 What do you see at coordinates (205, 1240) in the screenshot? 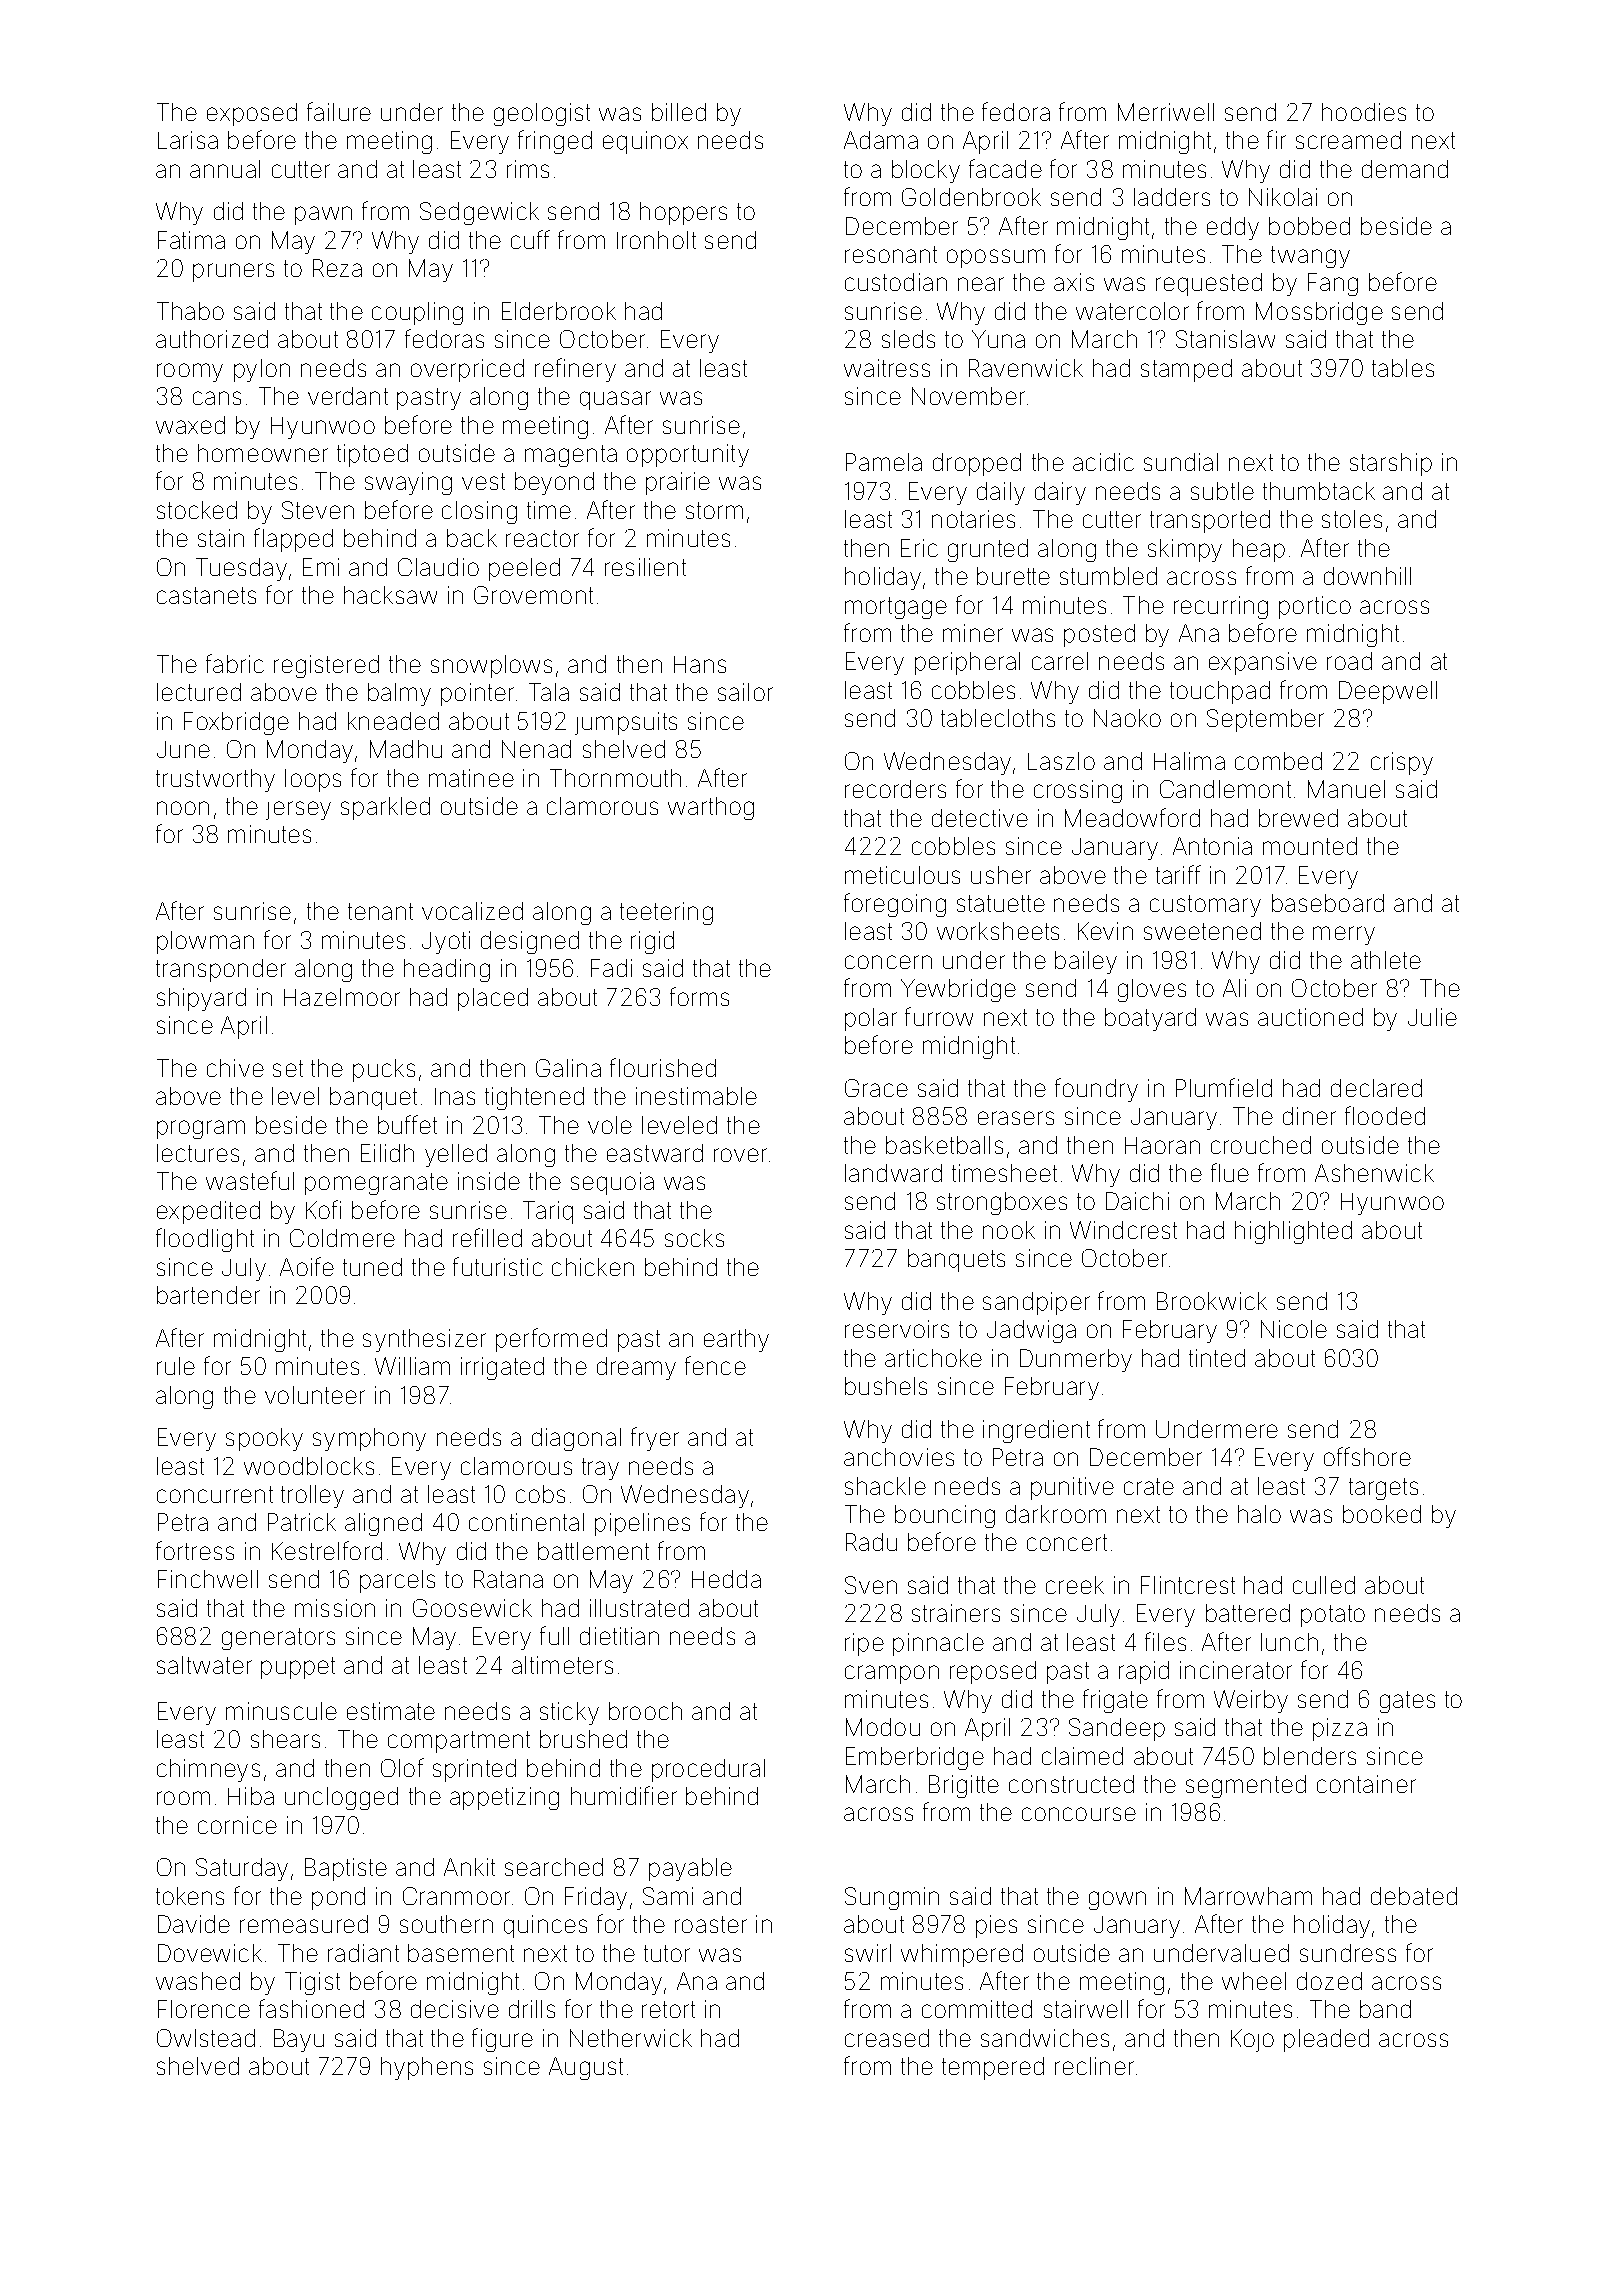
I see `floodlight` at bounding box center [205, 1240].
